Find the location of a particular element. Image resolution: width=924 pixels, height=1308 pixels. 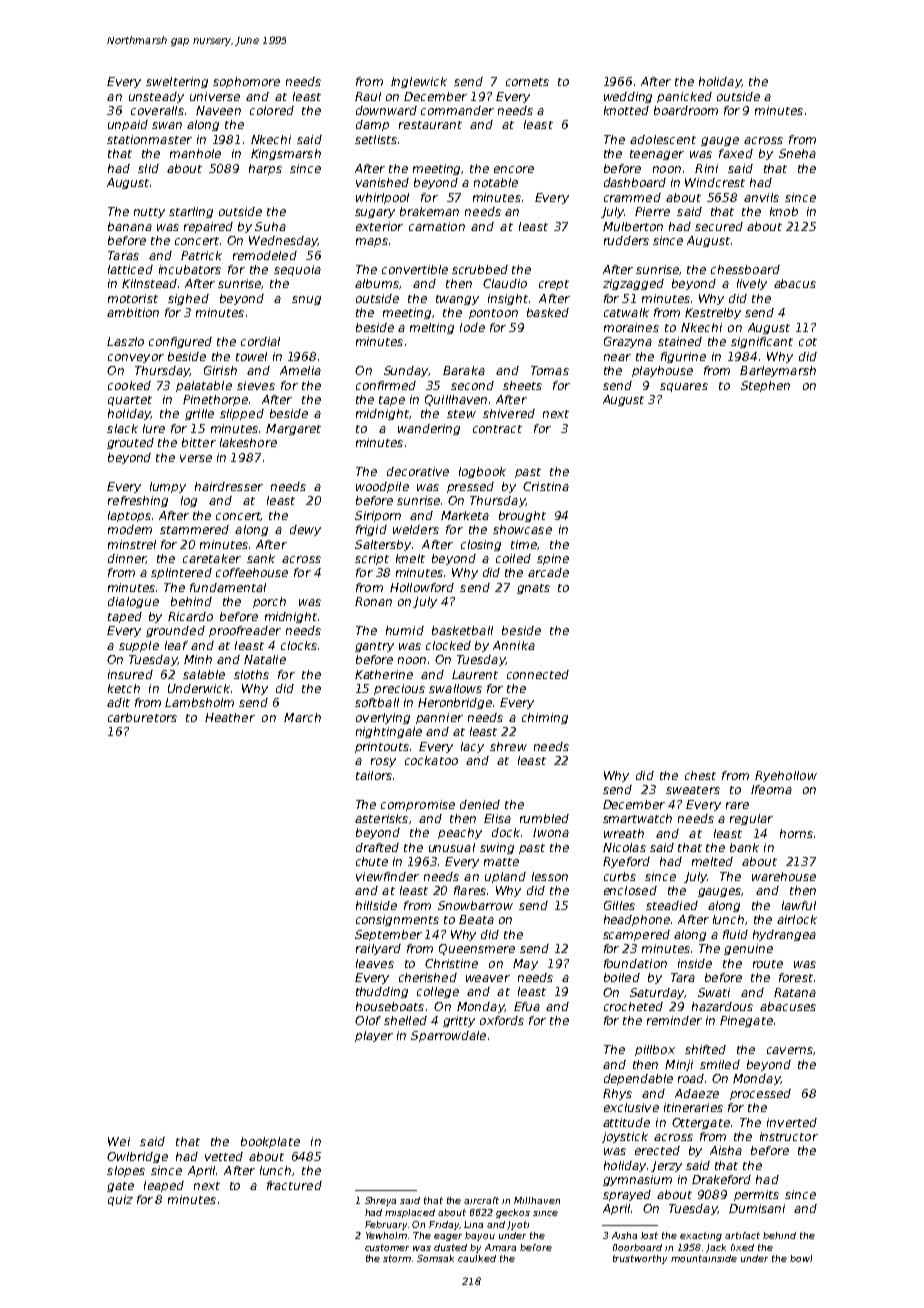

Suha is located at coordinates (270, 226).
